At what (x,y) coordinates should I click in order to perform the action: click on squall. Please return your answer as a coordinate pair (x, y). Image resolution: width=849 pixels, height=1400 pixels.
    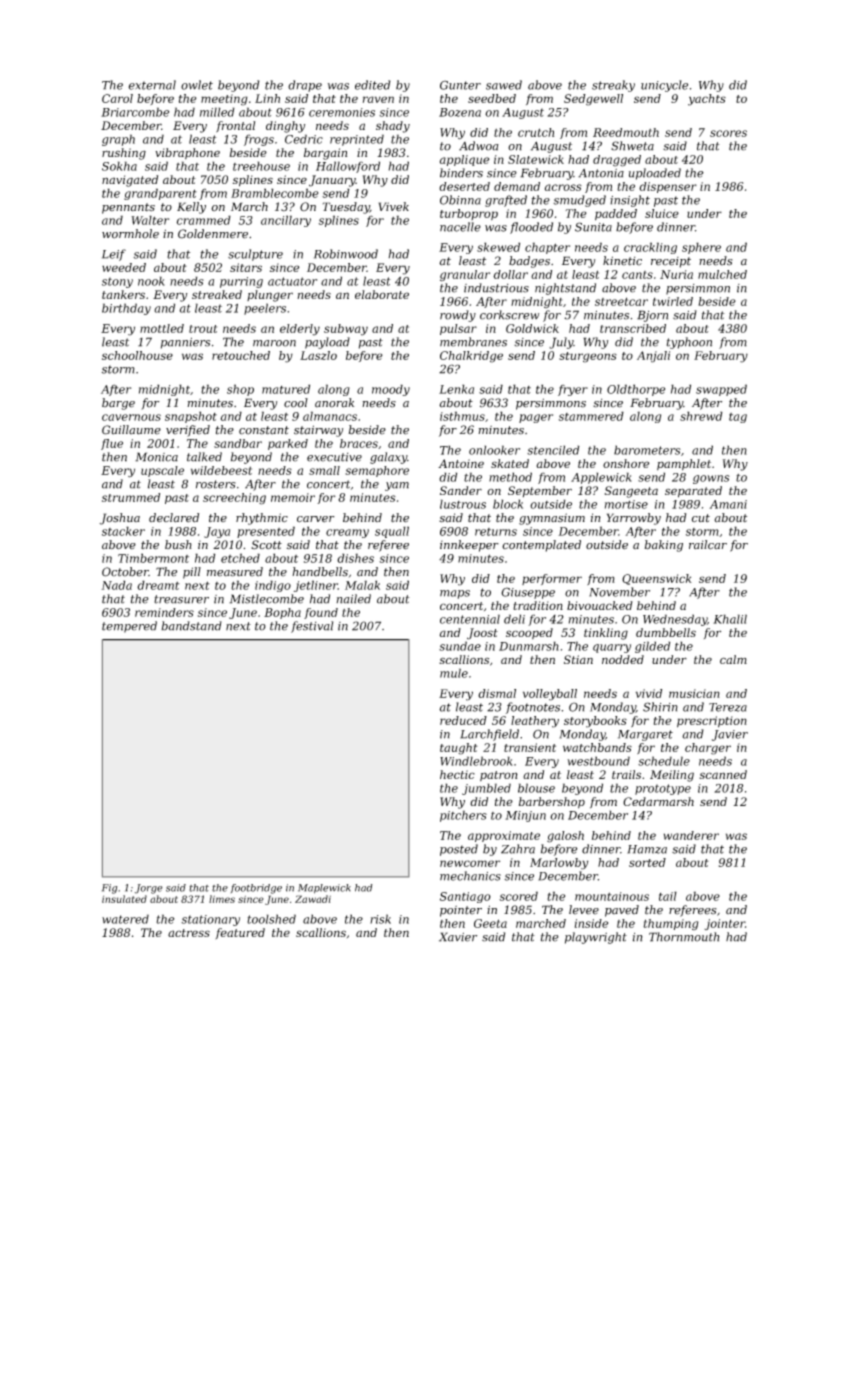
    Looking at the image, I should click on (392, 532).
